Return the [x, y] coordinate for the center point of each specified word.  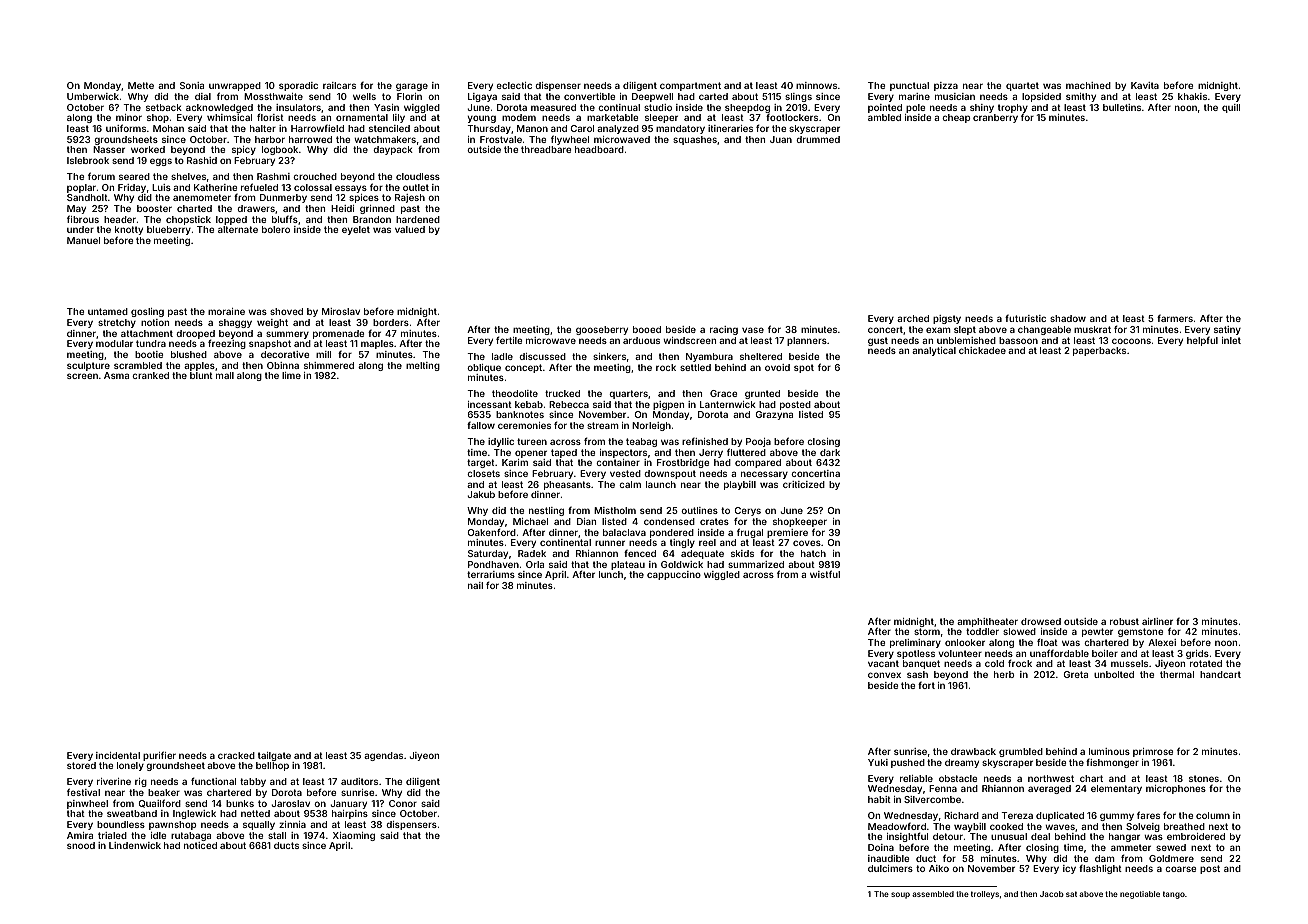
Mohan [168, 128]
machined [1088, 85]
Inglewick [194, 814]
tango [1174, 895]
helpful [1202, 341]
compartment [690, 86]
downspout [670, 474]
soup [900, 895]
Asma [116, 375]
